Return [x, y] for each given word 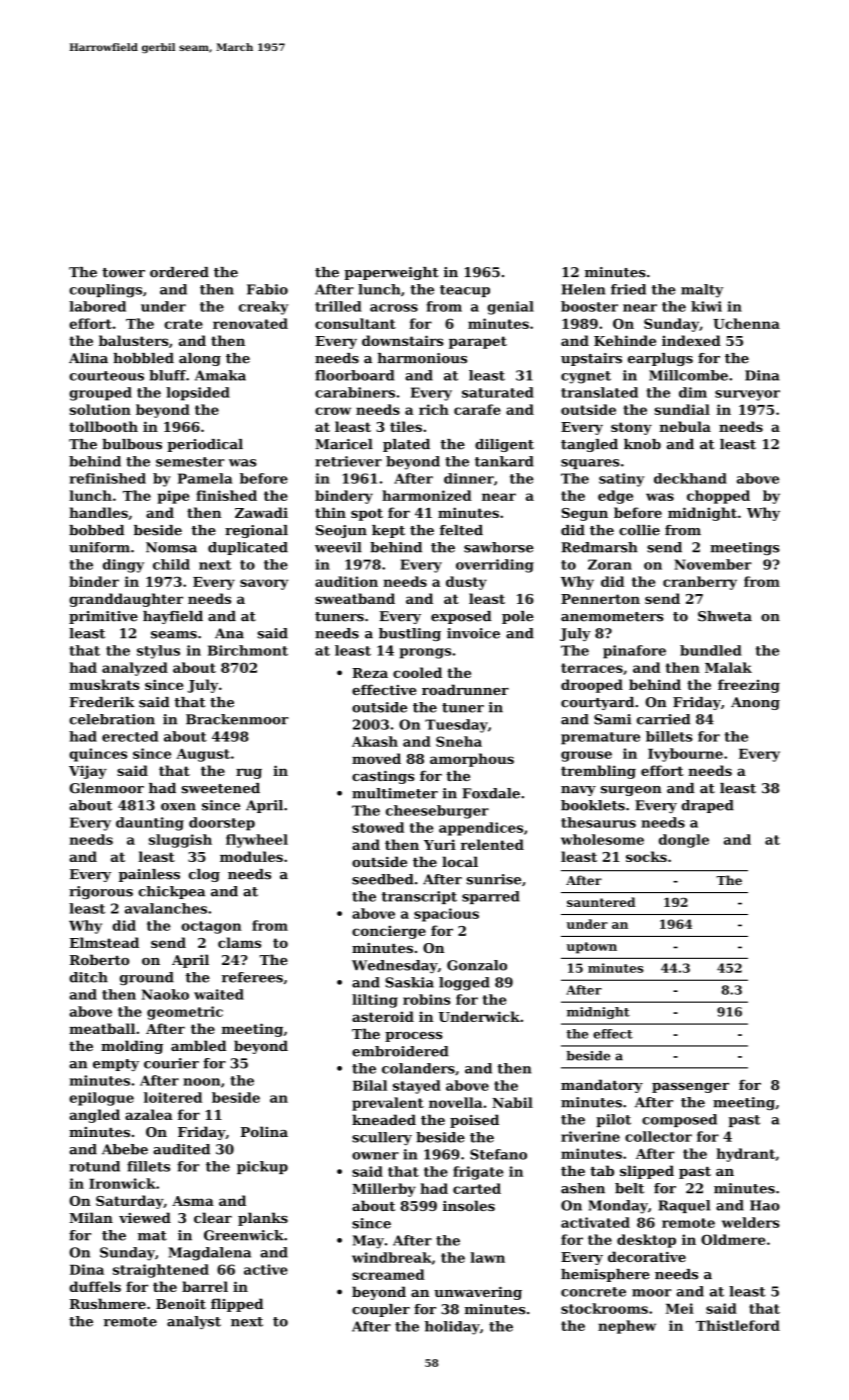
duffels [95, 1286]
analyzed [135, 669]
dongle [684, 841]
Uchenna [746, 323]
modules [251, 856]
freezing [749, 686]
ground [147, 978]
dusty [466, 583]
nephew [627, 1327]
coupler [381, 1310]
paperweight [391, 273]
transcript [419, 897]
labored [97, 306]
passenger [690, 1088]
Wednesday [395, 966]
